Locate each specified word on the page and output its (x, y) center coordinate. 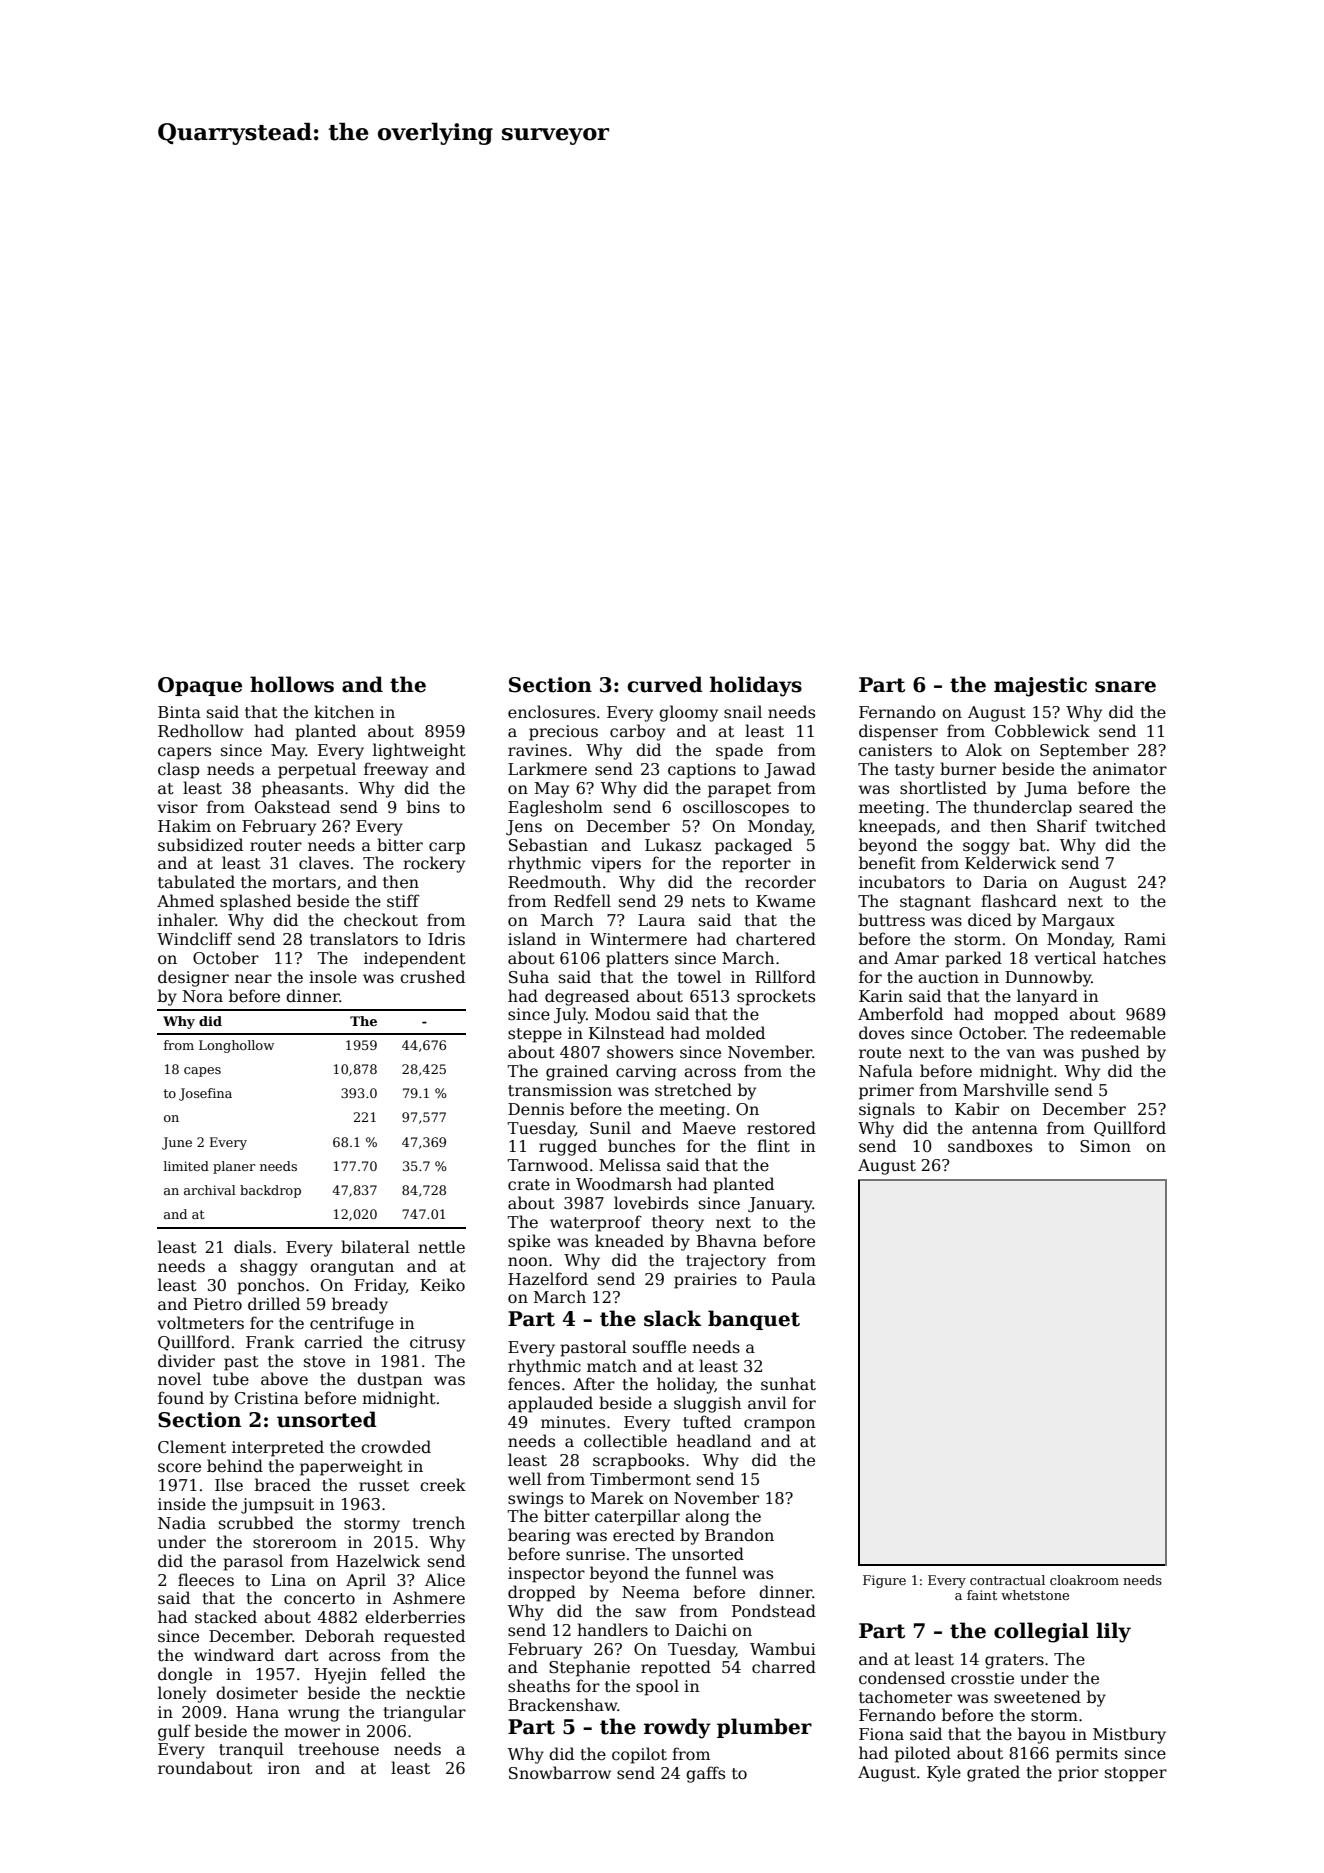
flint (773, 1146)
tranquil (251, 1750)
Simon (1105, 1146)
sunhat (788, 1384)
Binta (179, 712)
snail (743, 711)
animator (1130, 769)
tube (231, 1379)
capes (202, 1072)
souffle (659, 1346)
